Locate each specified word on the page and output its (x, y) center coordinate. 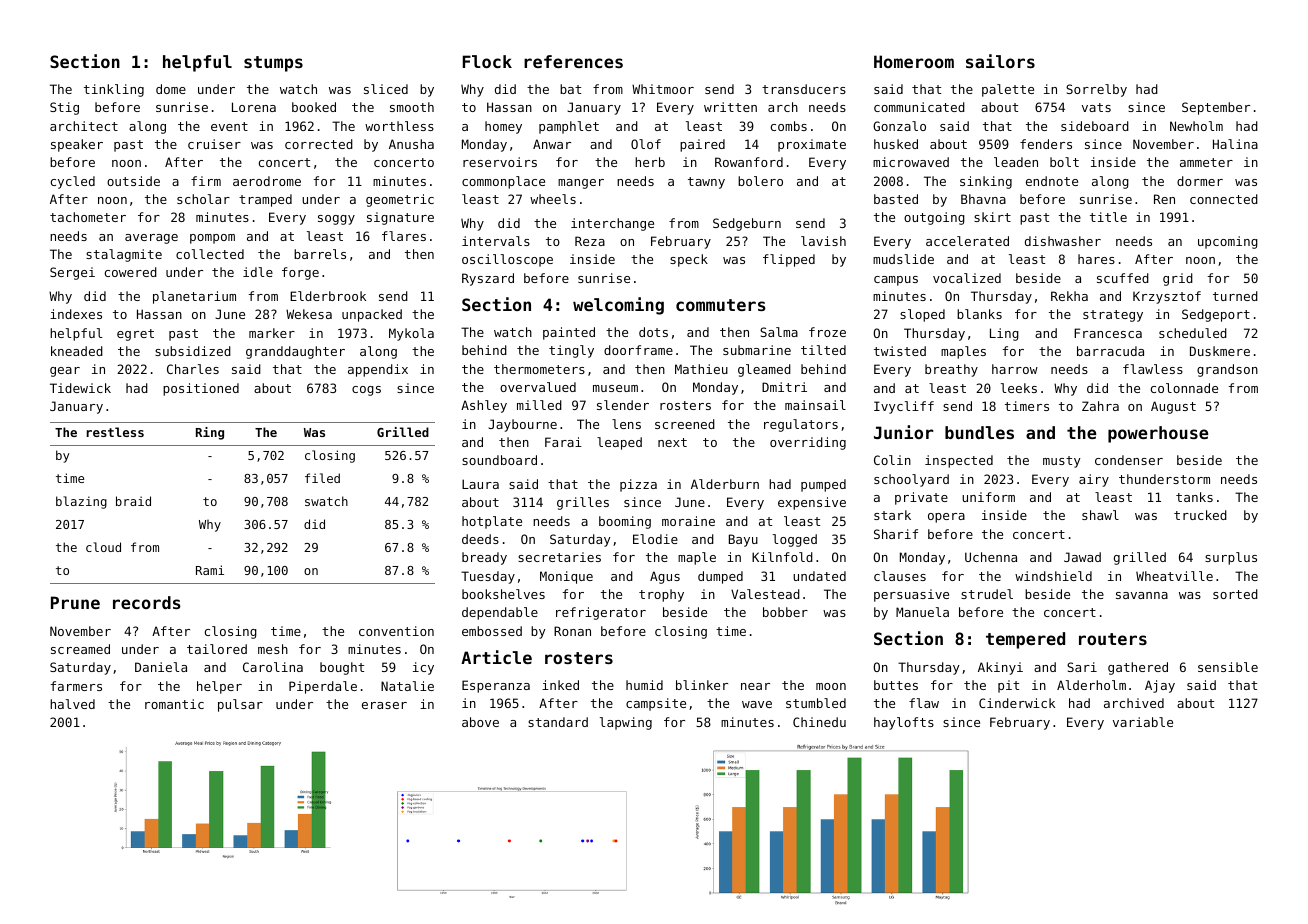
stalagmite (124, 255)
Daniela (161, 667)
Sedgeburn (747, 224)
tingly (571, 351)
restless (115, 432)
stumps (273, 64)
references (573, 61)
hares (1096, 259)
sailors (1000, 61)
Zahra (1100, 406)
